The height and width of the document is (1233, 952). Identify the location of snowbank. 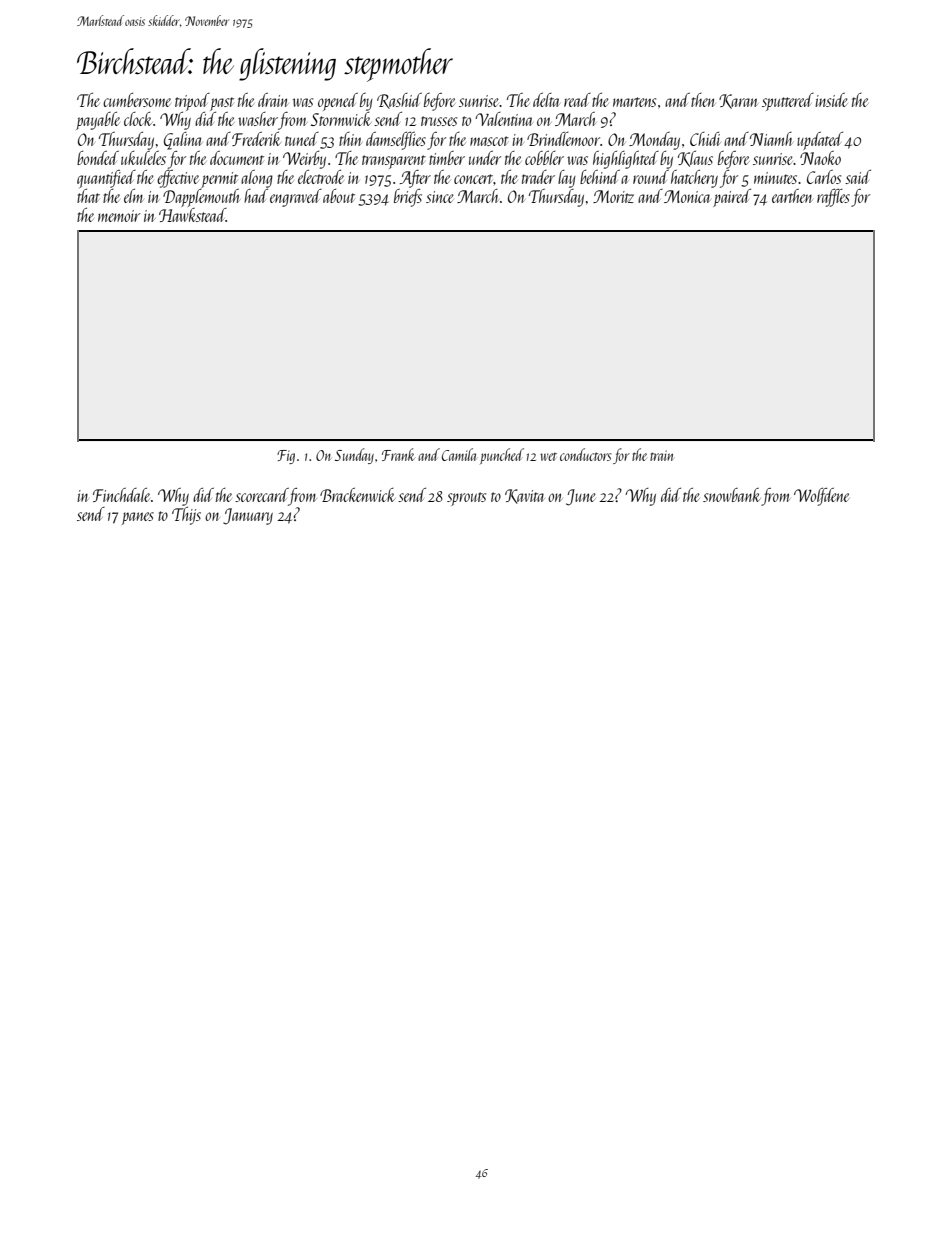
(732, 495).
